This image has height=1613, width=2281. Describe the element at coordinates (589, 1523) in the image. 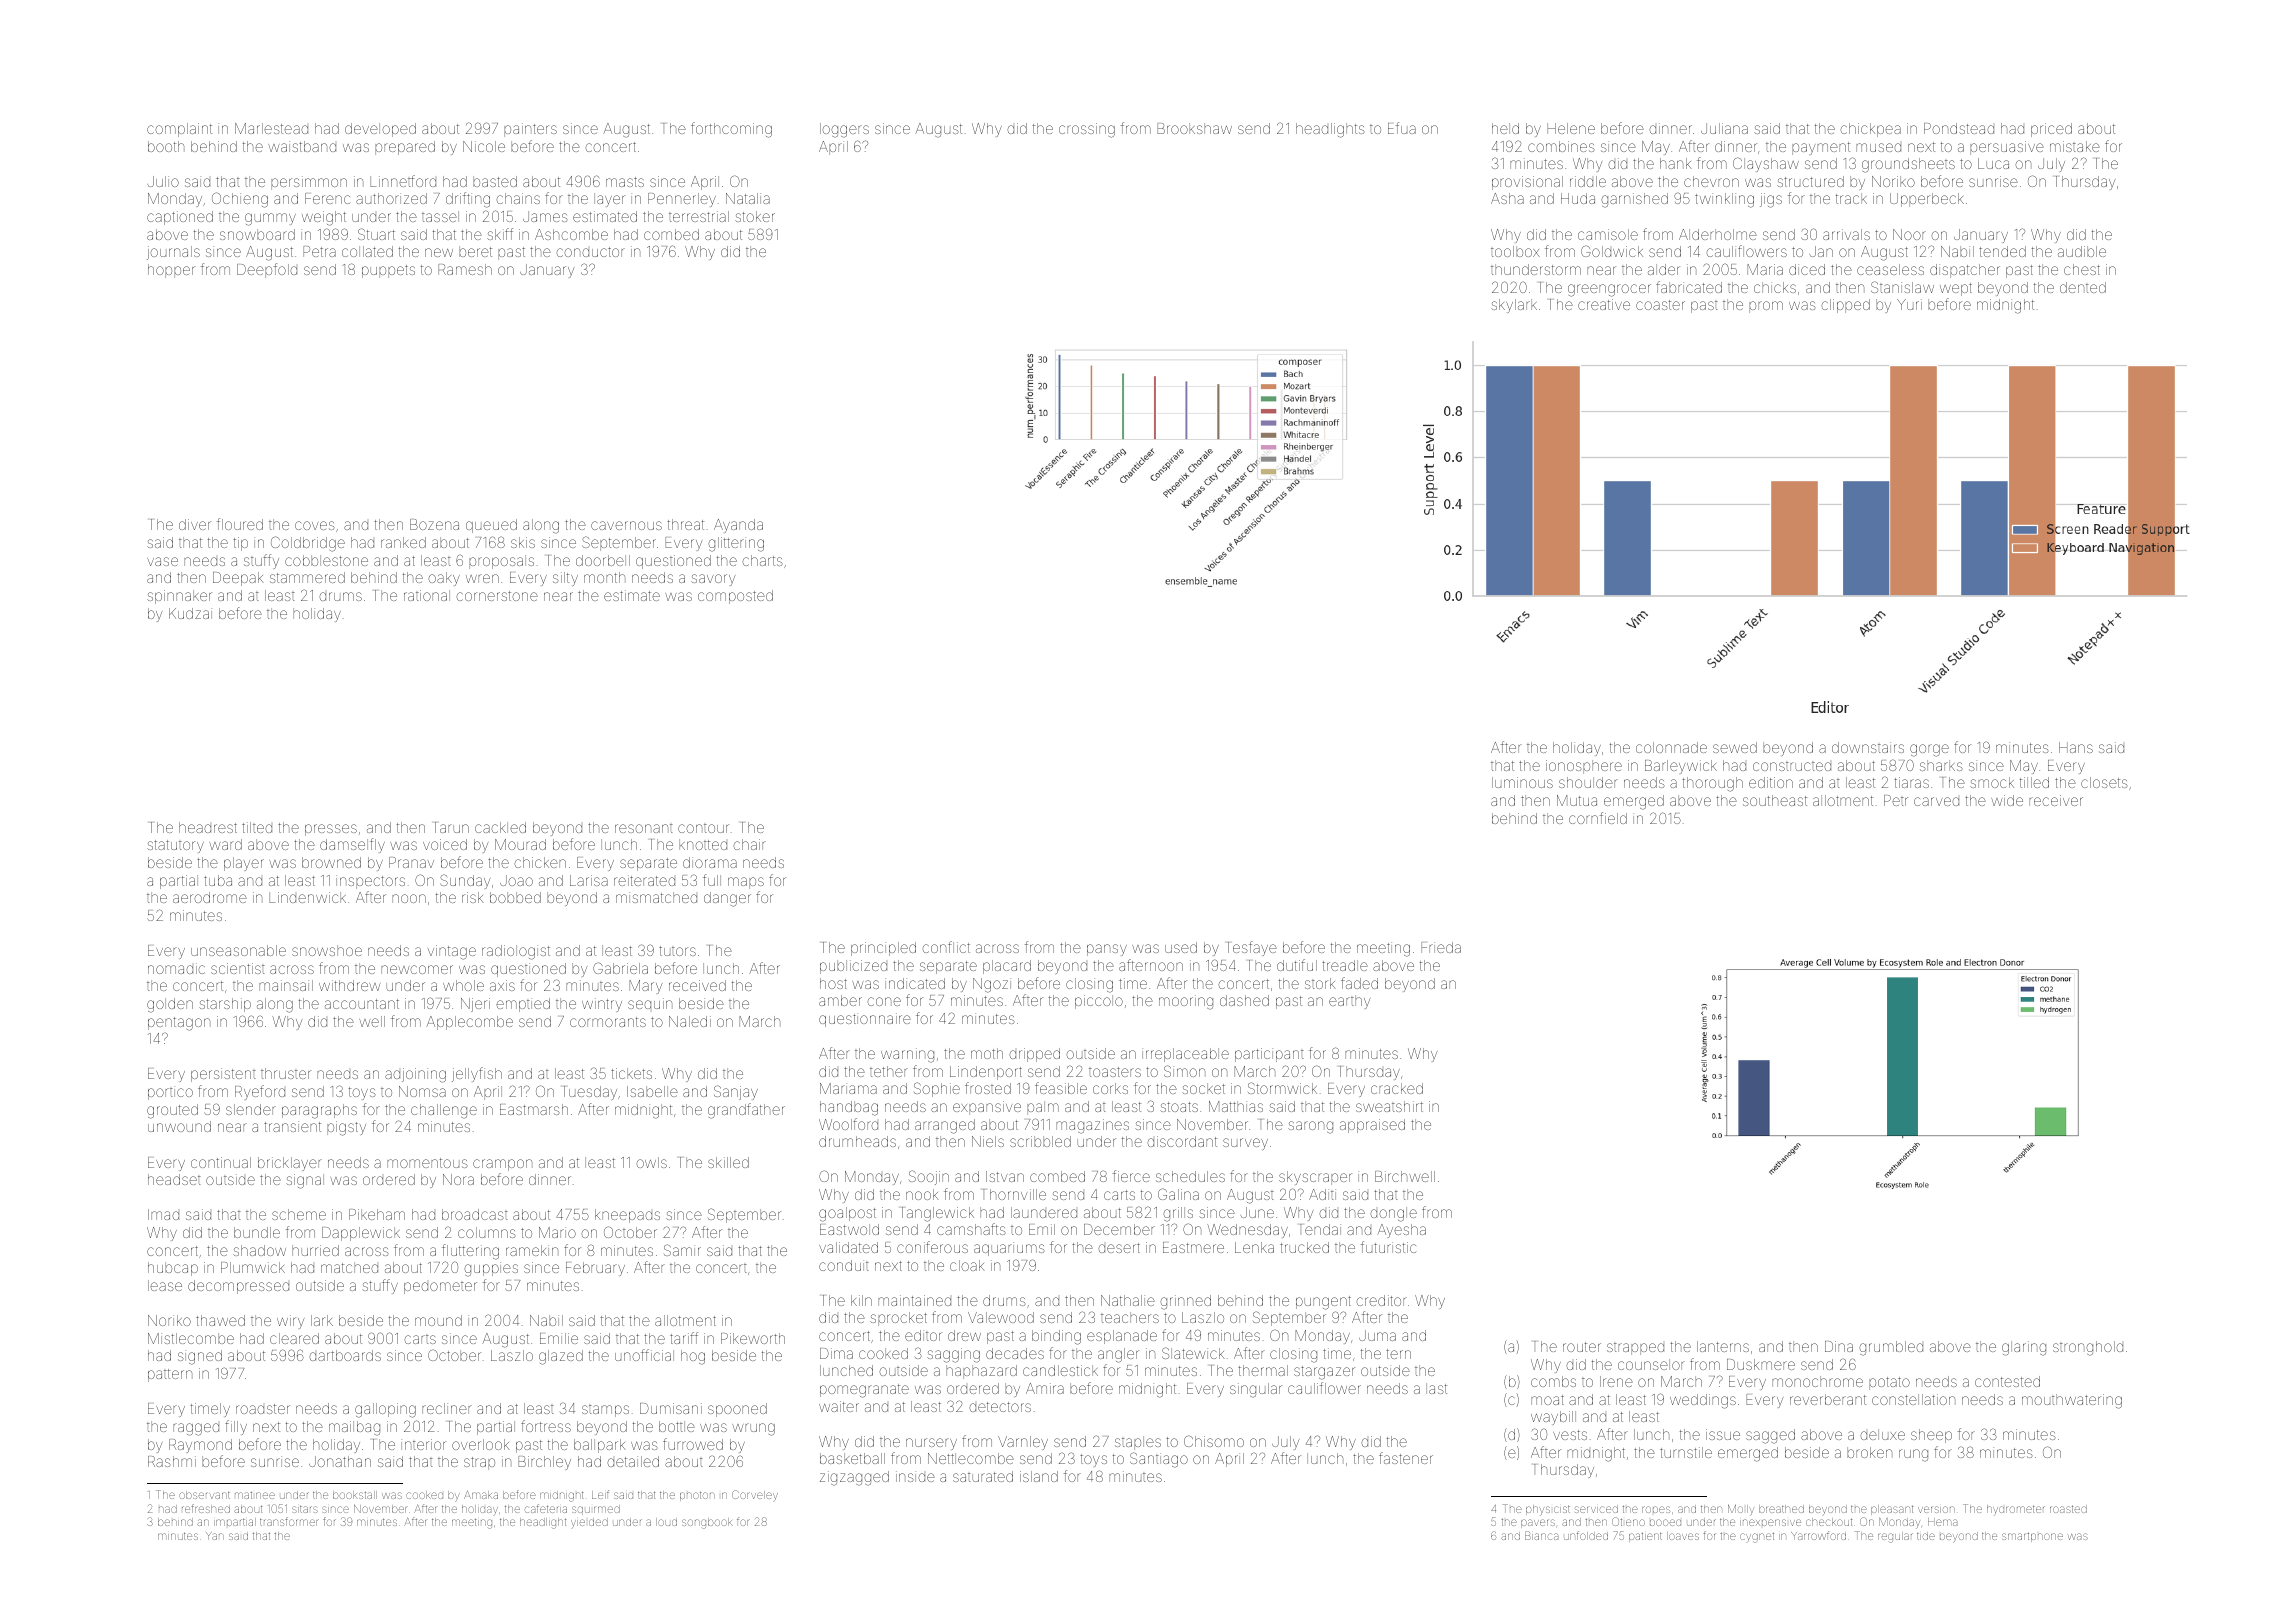

I see `yielded` at that location.
